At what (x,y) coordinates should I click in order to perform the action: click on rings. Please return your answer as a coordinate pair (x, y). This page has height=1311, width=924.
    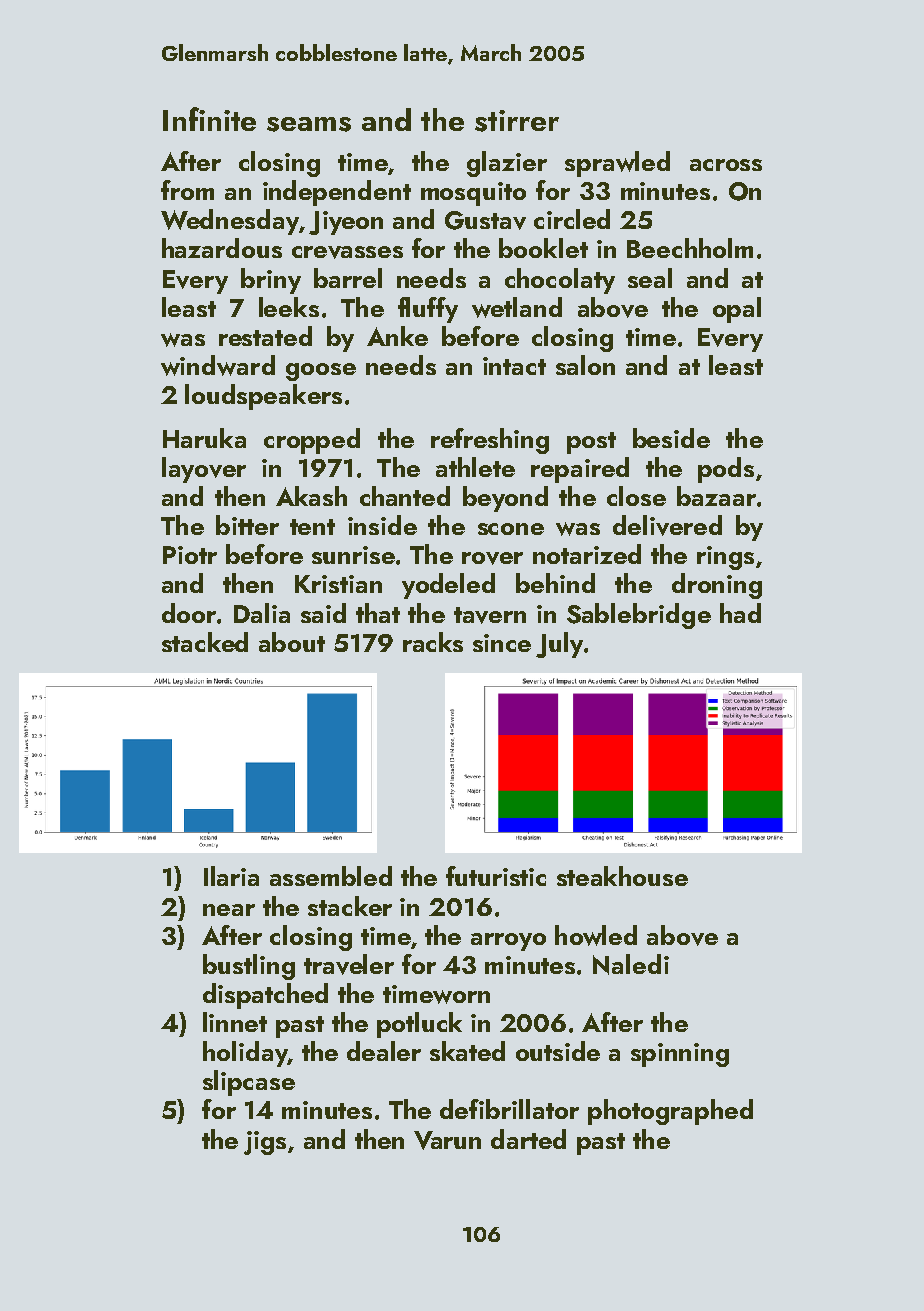
    Looking at the image, I should click on (725, 558).
